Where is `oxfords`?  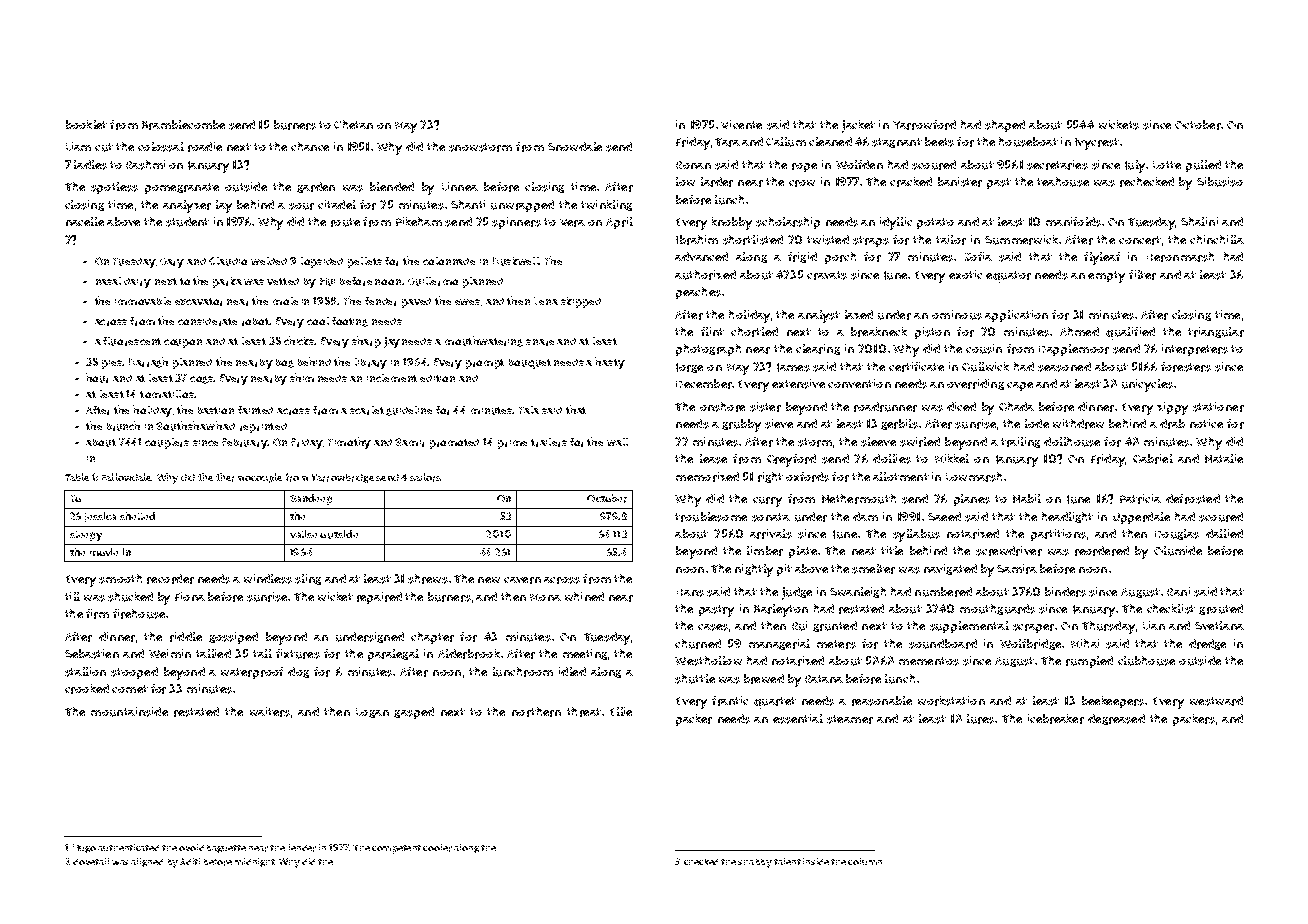
oxfords is located at coordinates (807, 477).
